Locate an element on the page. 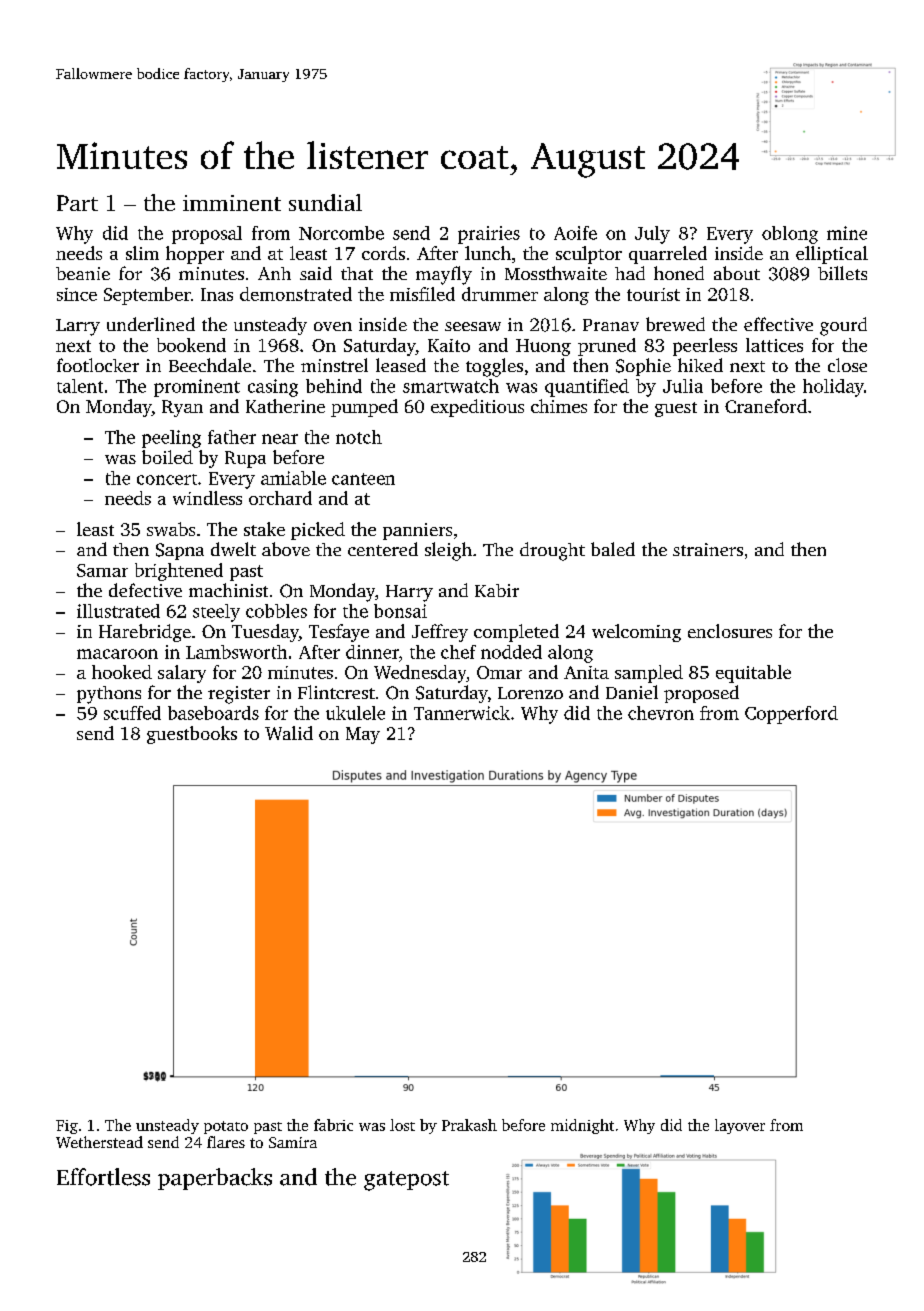 The width and height of the page is (924, 1311). peerless is located at coordinates (705, 347).
